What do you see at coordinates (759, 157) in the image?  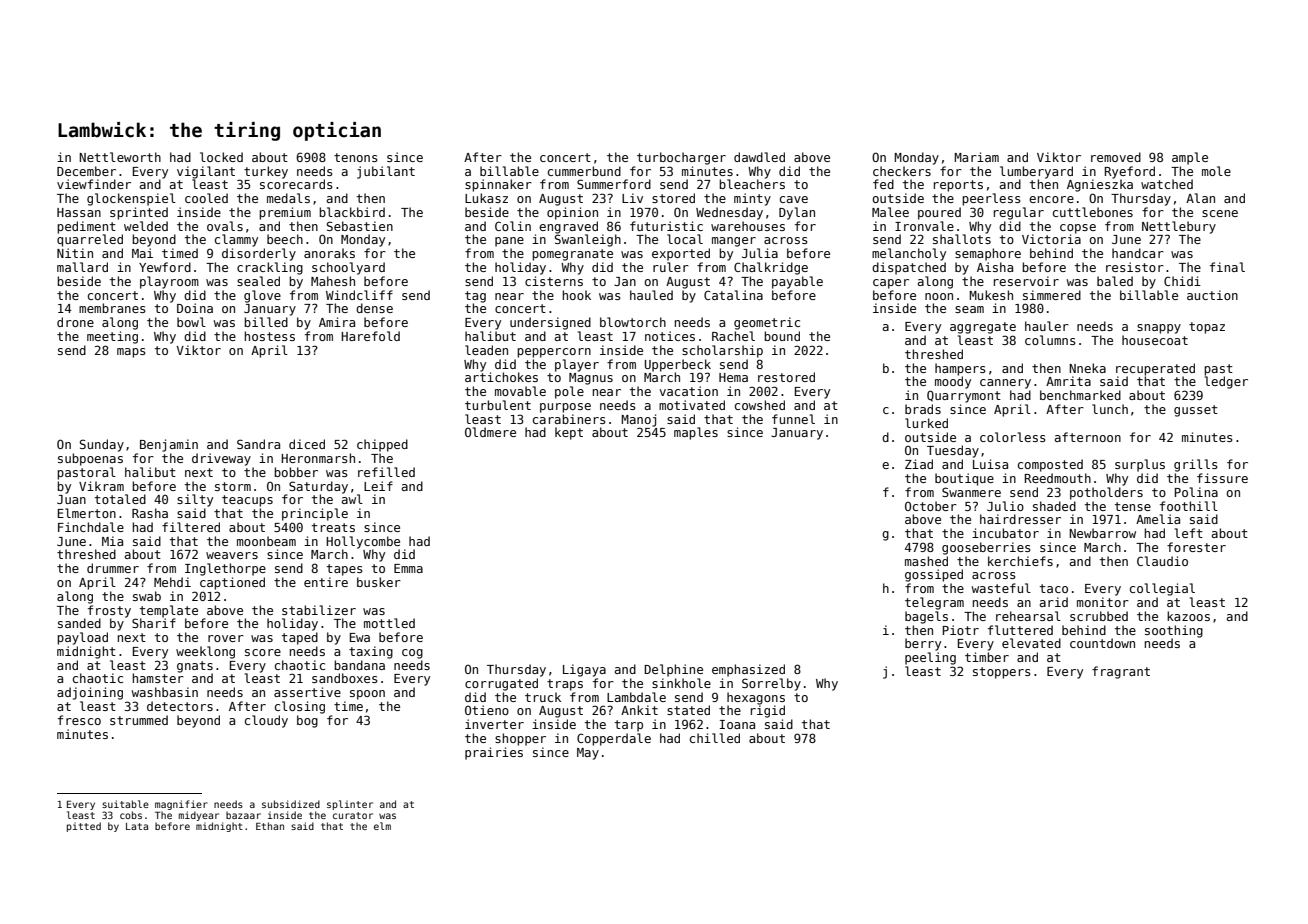 I see `dawdled` at bounding box center [759, 157].
